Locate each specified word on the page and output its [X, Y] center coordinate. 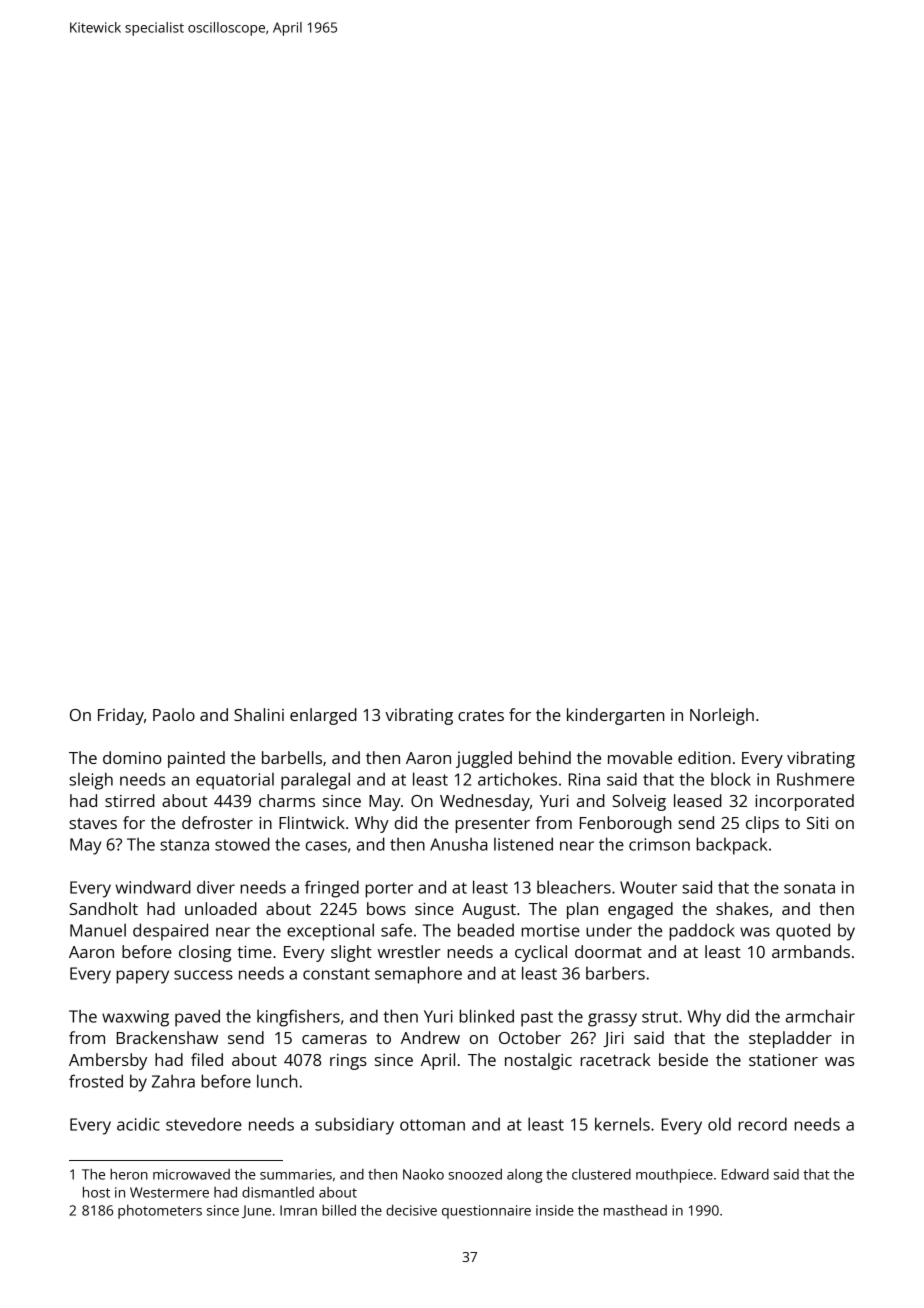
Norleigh [722, 716]
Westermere [169, 1192]
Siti [817, 823]
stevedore [204, 1124]
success [203, 975]
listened [523, 844]
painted [196, 759]
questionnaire [486, 1212]
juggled [484, 759]
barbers [615, 973]
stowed [242, 844]
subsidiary [354, 1126]
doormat [608, 951]
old [719, 1124]
